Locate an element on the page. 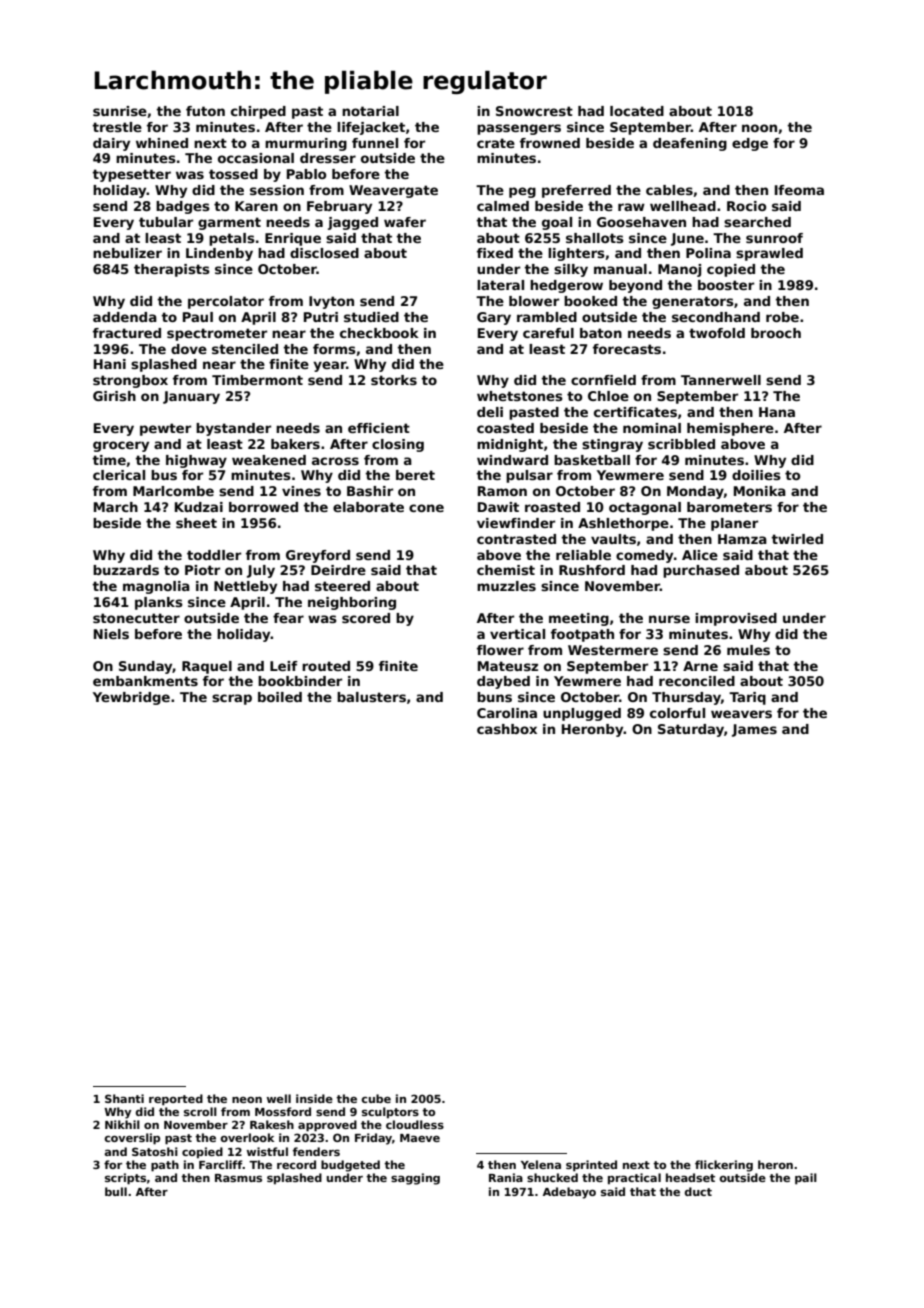 The image size is (924, 1308). brooch is located at coordinates (776, 333).
